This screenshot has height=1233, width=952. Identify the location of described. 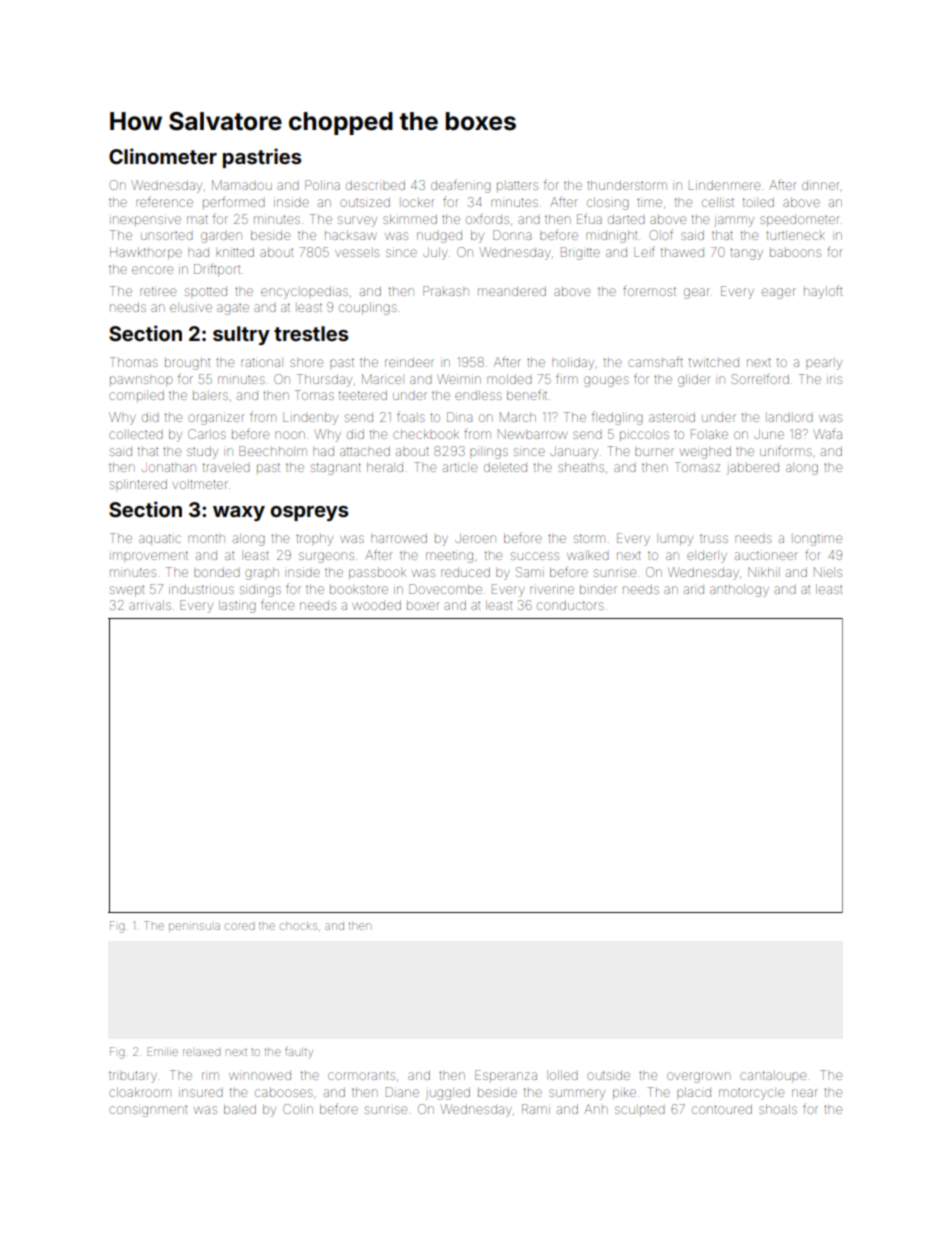
(375, 185).
